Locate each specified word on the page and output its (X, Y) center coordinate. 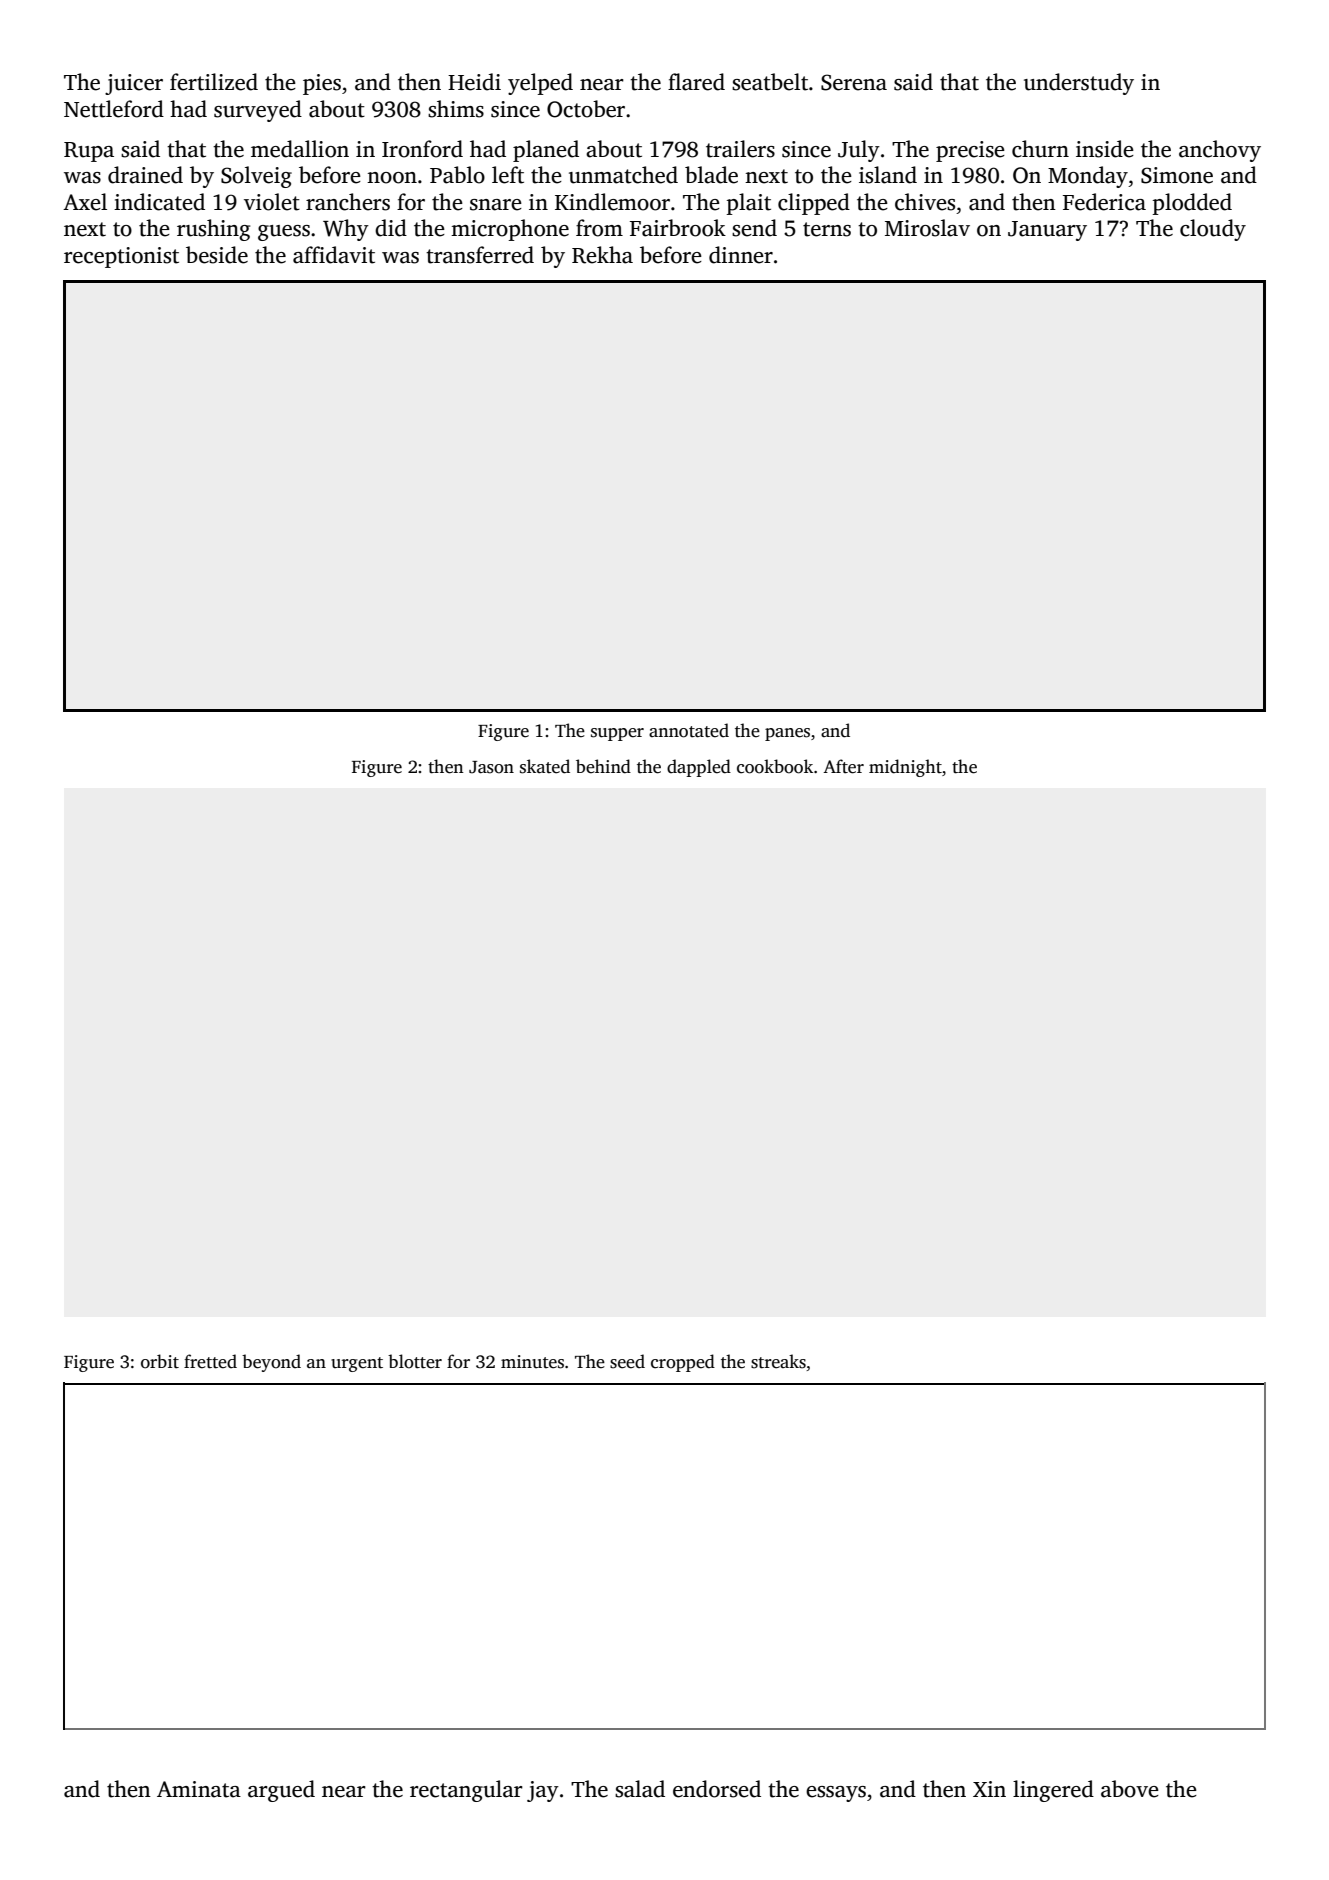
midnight (905, 768)
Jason (491, 767)
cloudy (1213, 230)
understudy (1079, 84)
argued (281, 1791)
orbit (160, 1361)
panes (787, 734)
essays (836, 1794)
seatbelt (770, 82)
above (1130, 1789)
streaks (778, 1361)
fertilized (214, 82)
